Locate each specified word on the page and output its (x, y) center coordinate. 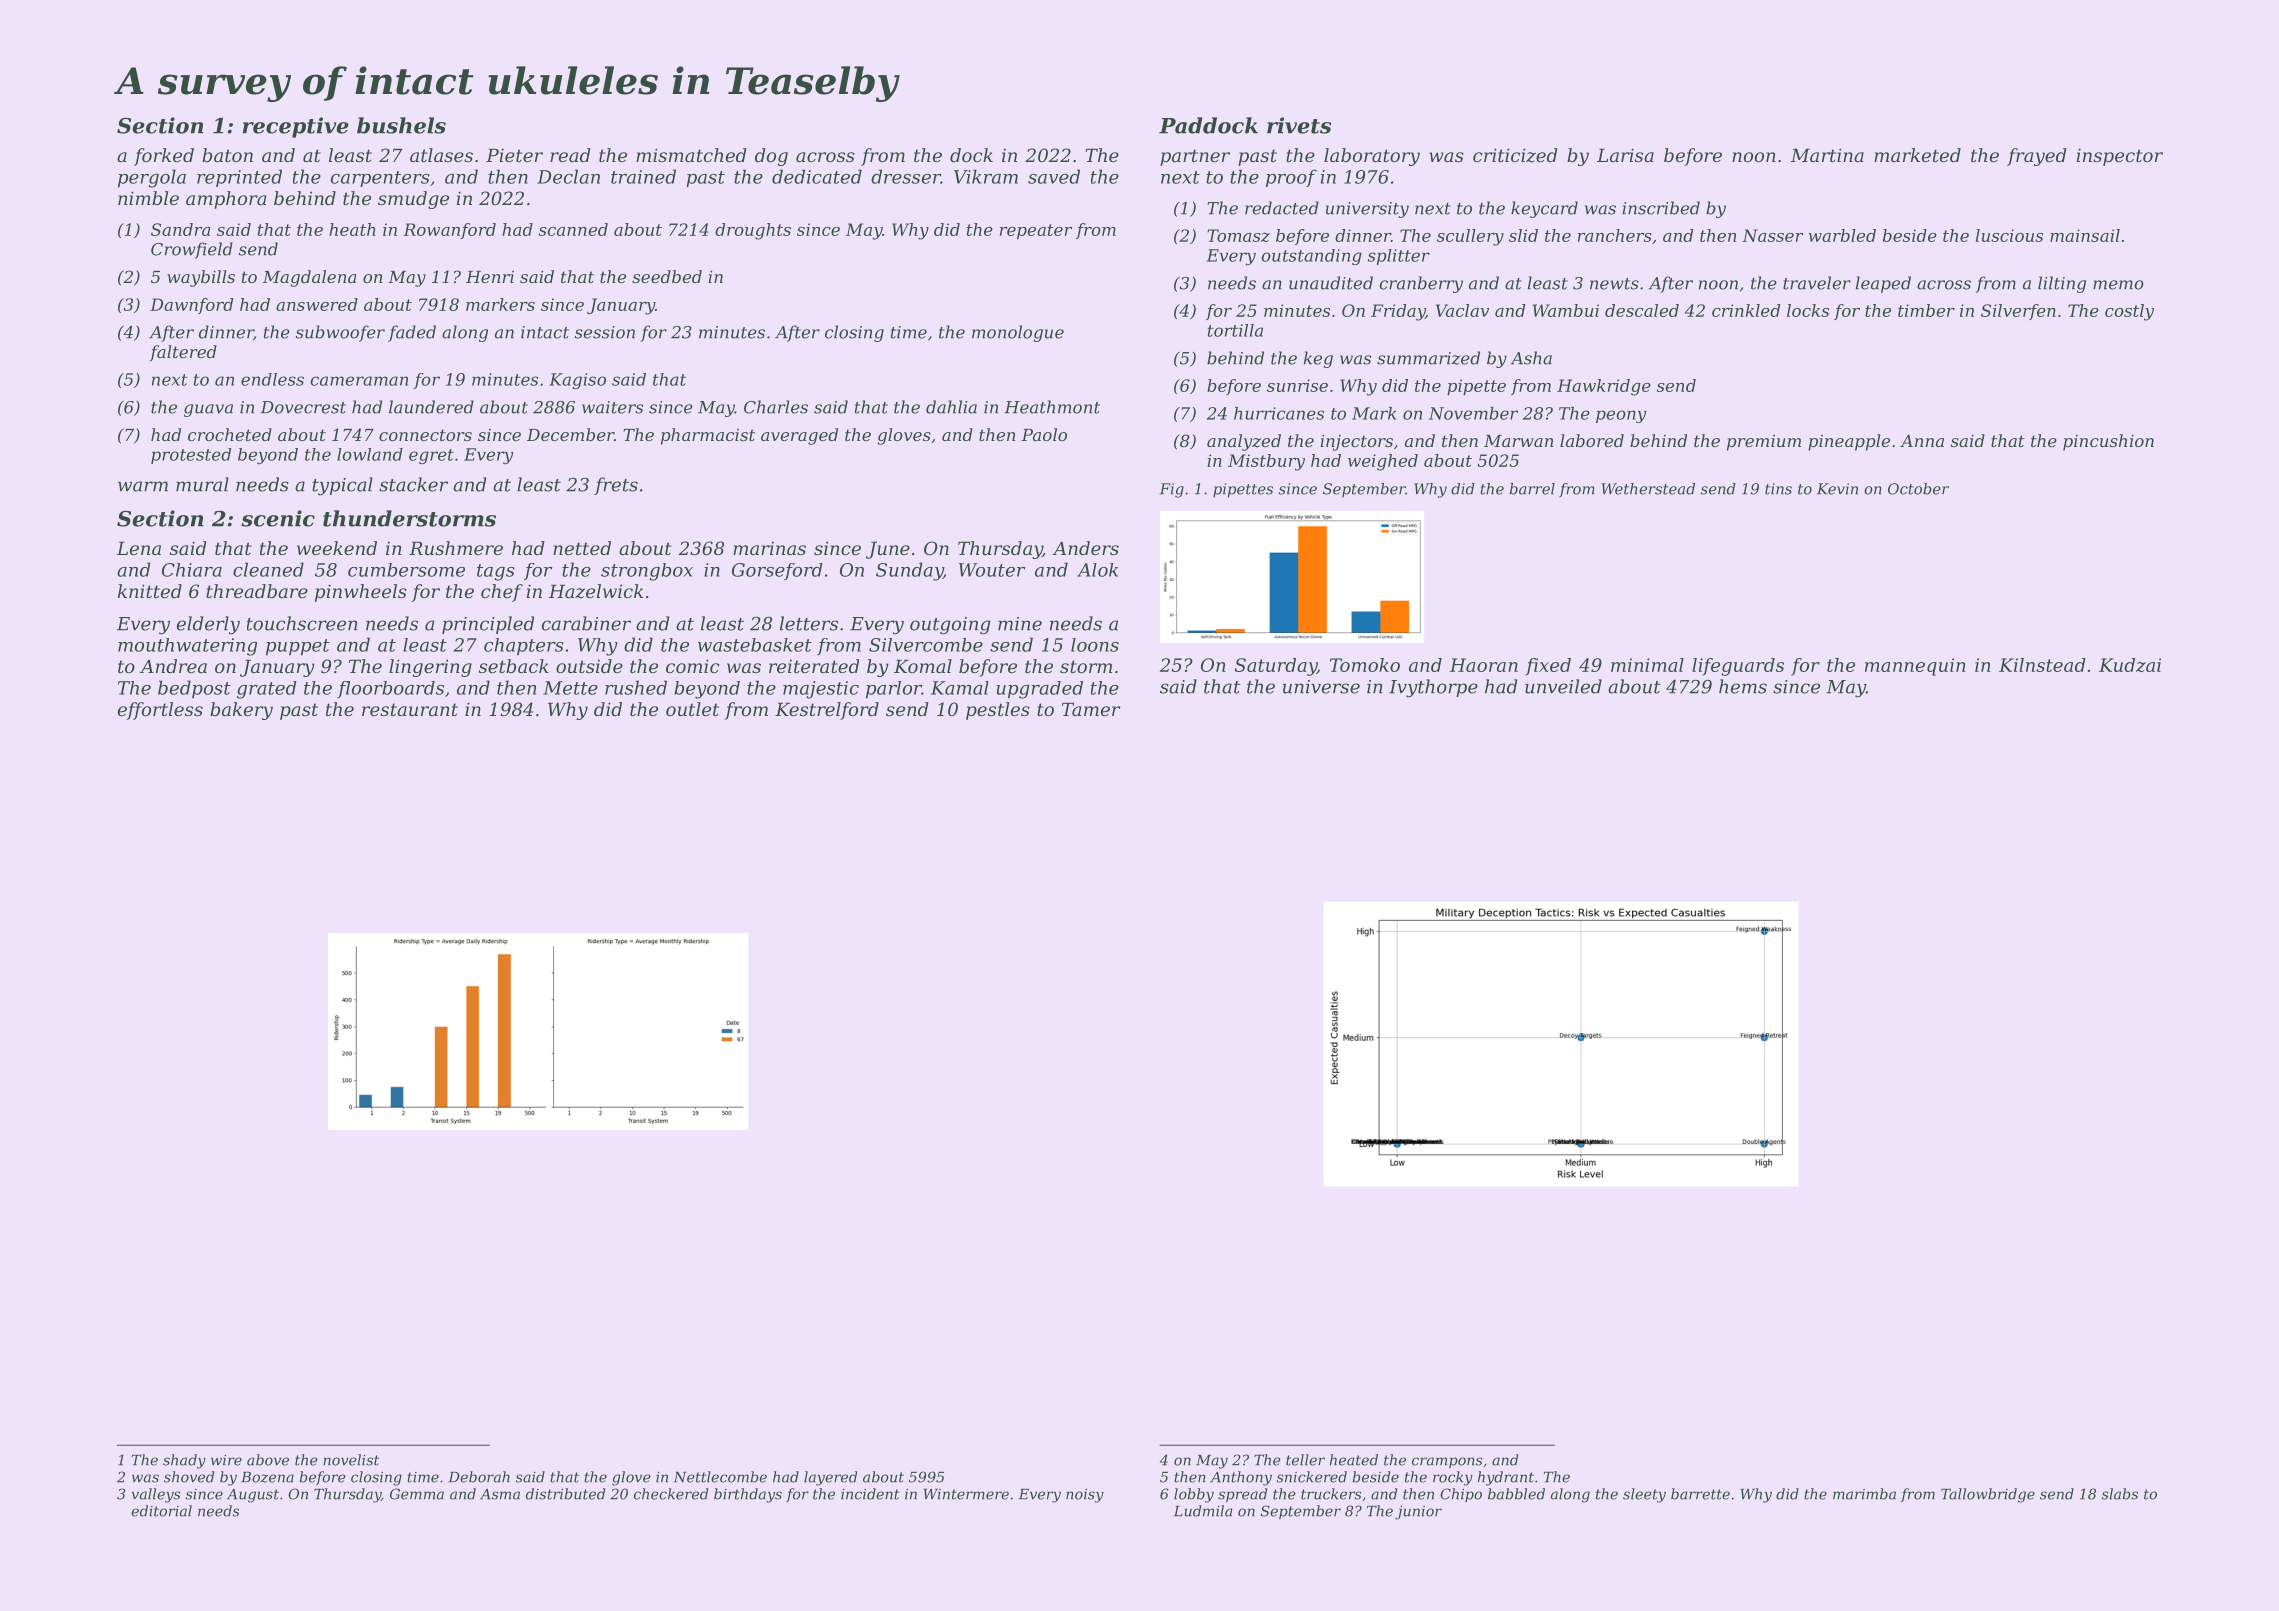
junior (1418, 1513)
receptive (296, 127)
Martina (1827, 155)
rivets (1299, 125)
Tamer (1091, 709)
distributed (565, 1494)
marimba (1864, 1494)
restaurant (410, 709)
